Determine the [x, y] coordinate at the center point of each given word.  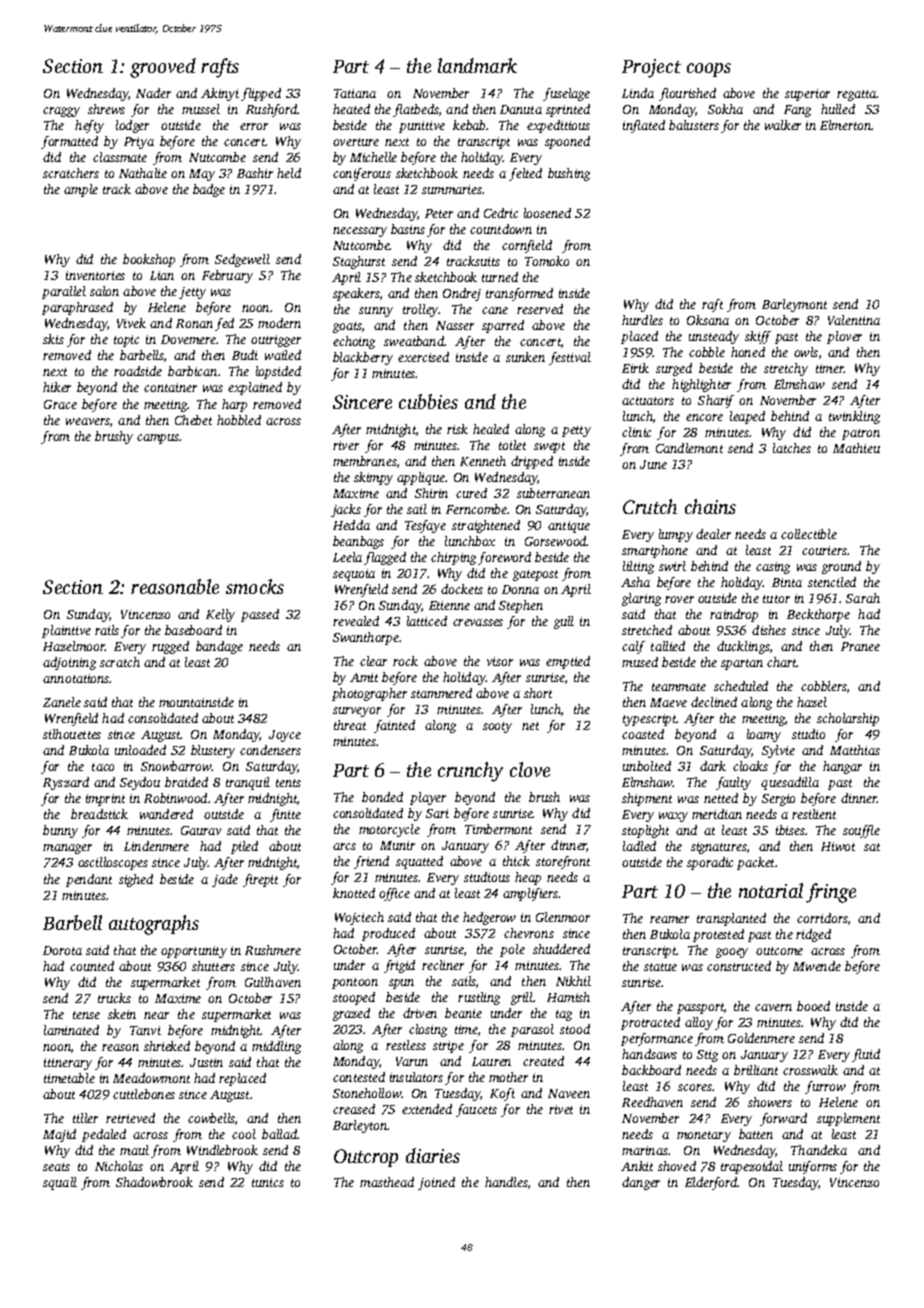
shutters [213, 966]
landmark [477, 65]
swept [549, 447]
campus [158, 439]
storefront [563, 862]
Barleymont [794, 305]
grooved [163, 68]
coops [709, 70]
